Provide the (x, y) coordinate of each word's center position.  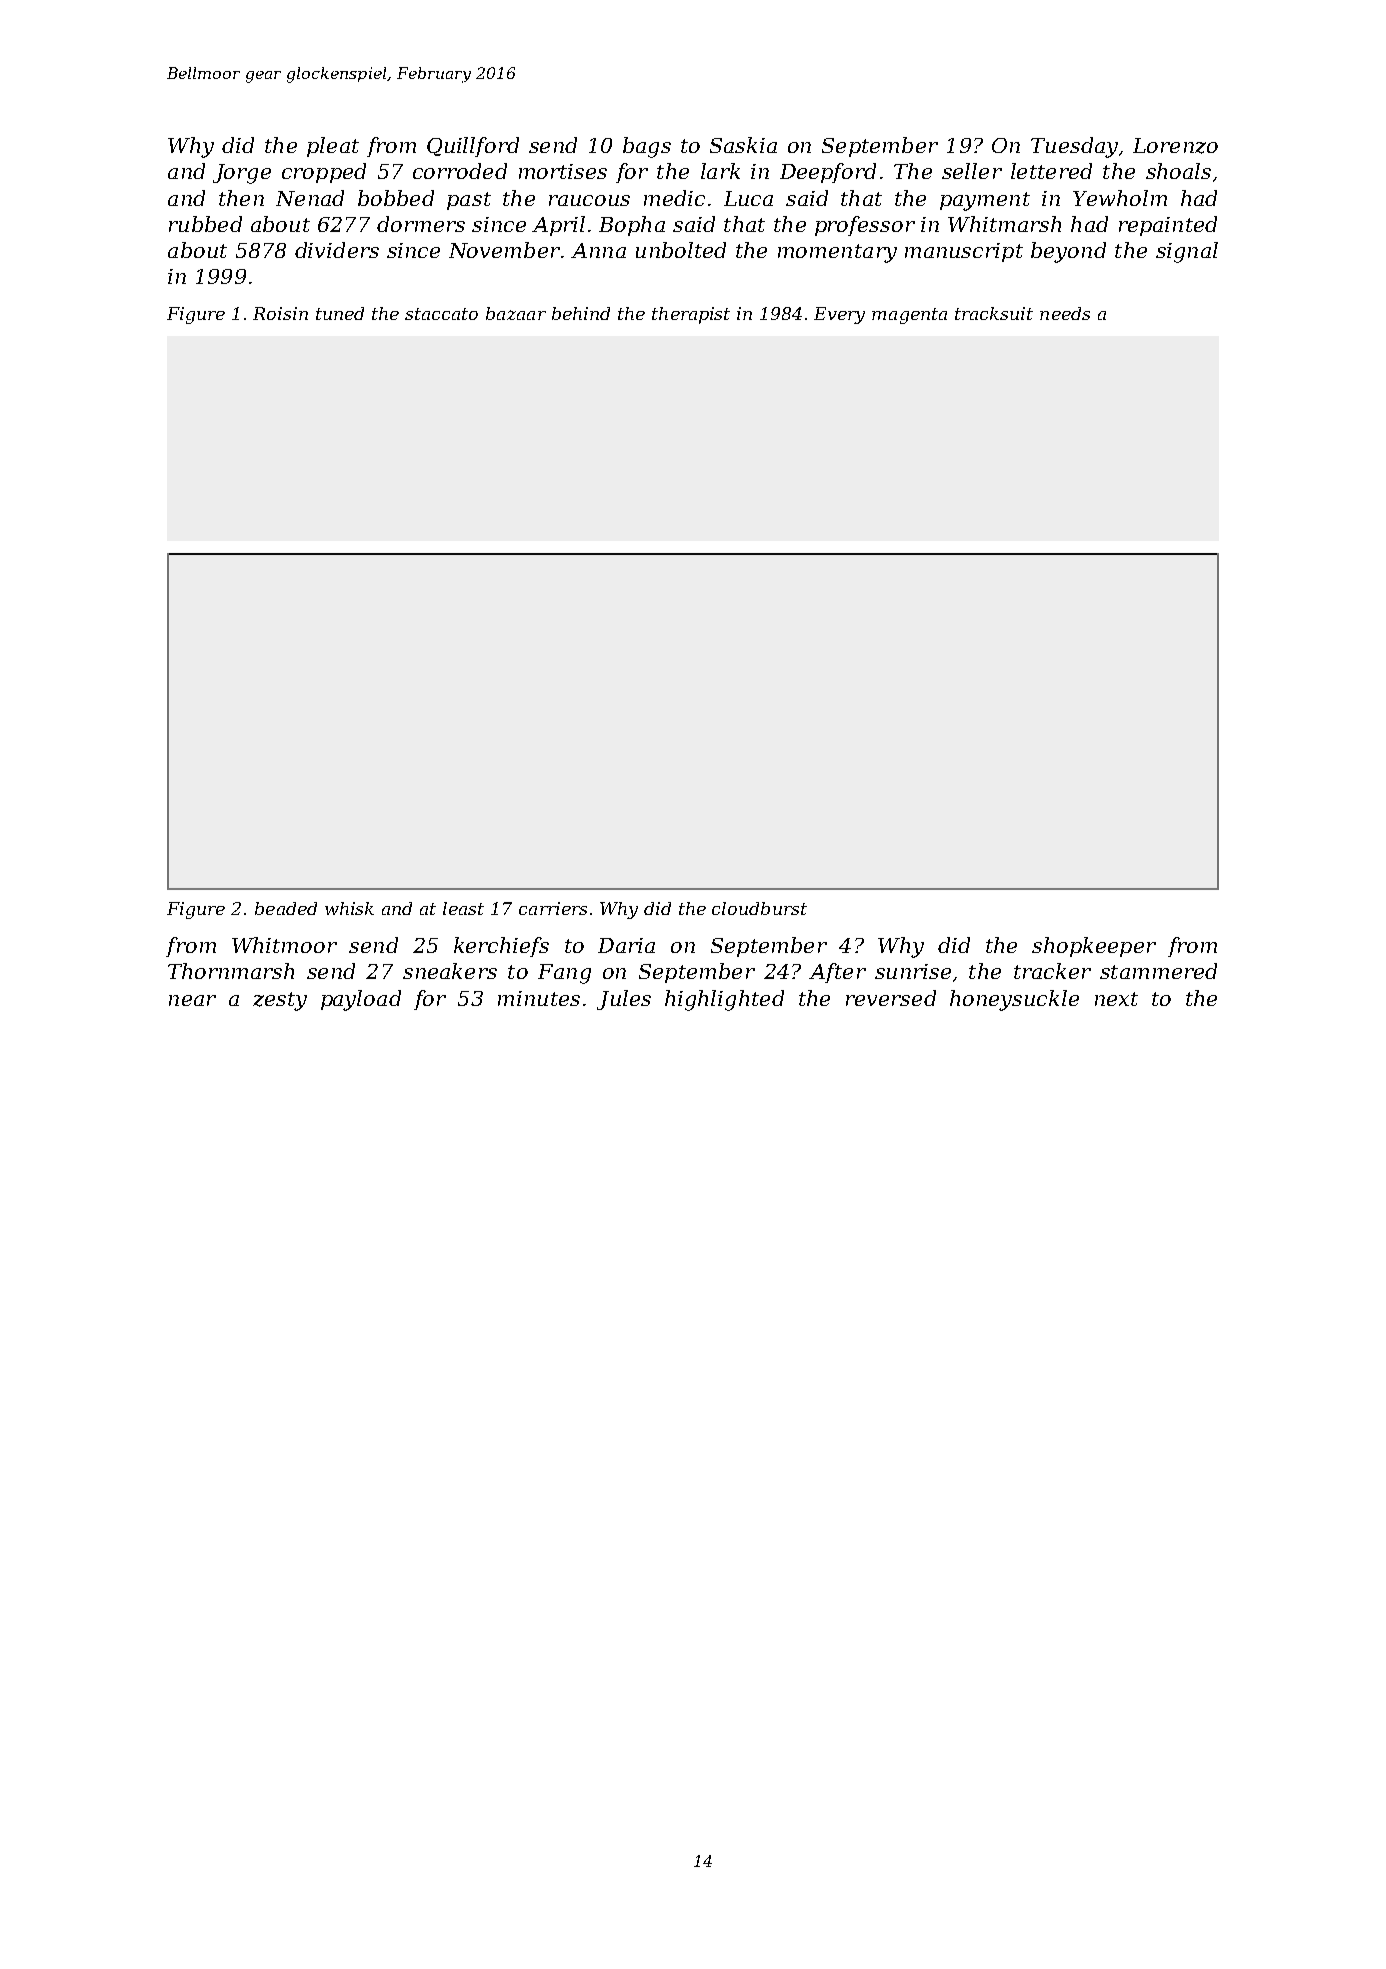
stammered (1158, 971)
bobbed (396, 198)
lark (720, 171)
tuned (340, 313)
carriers (553, 908)
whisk (349, 908)
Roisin (280, 313)
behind (581, 313)
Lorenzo (1175, 146)
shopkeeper (1094, 947)
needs (1065, 313)
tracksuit (994, 313)
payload (361, 1000)
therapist (691, 315)
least (463, 908)
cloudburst (759, 908)
